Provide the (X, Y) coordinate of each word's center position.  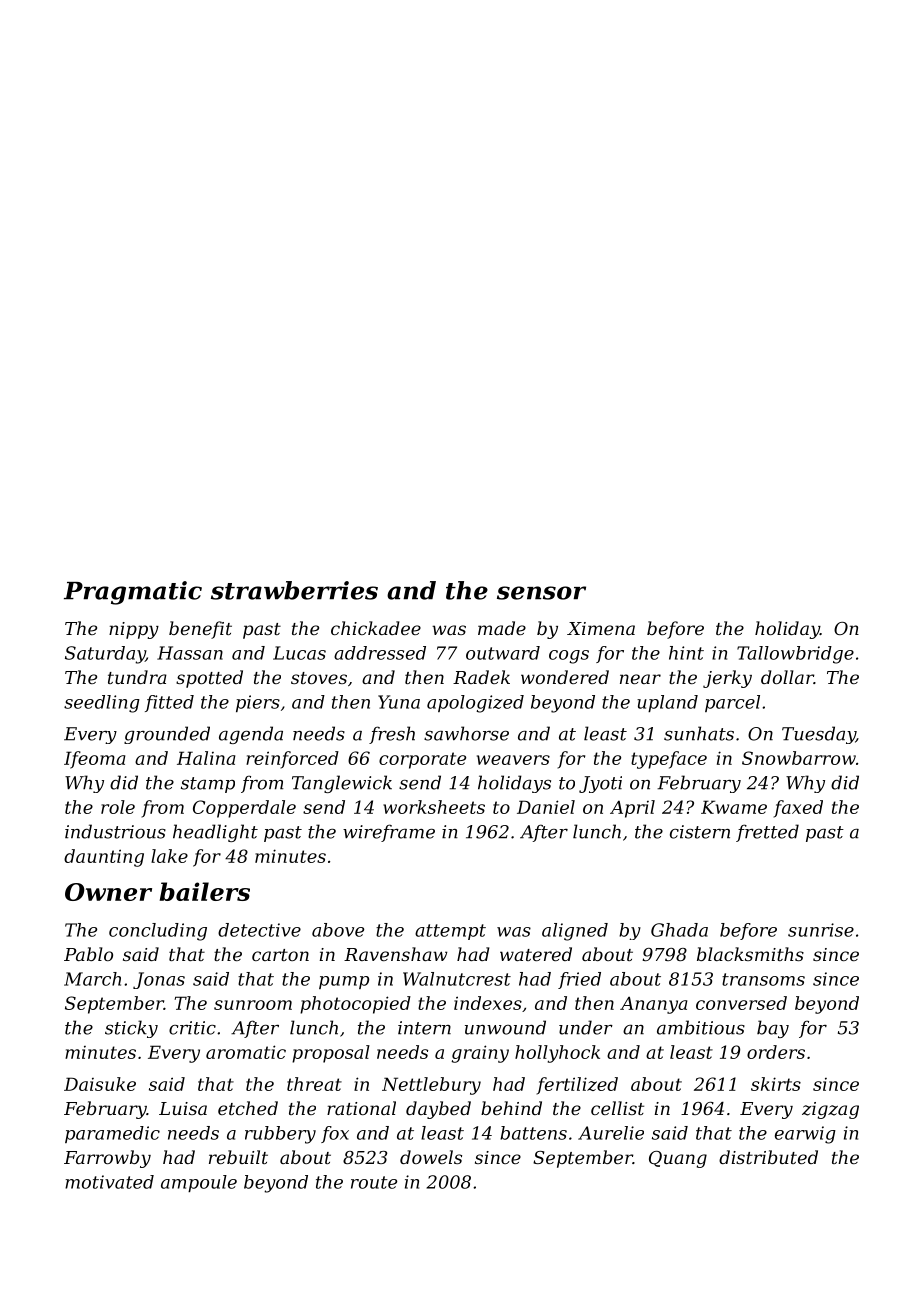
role (118, 807)
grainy (480, 1054)
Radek (481, 677)
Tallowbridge (795, 655)
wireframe (389, 833)
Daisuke (100, 1084)
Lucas (299, 653)
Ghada (679, 930)
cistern (700, 832)
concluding (158, 932)
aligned (575, 932)
